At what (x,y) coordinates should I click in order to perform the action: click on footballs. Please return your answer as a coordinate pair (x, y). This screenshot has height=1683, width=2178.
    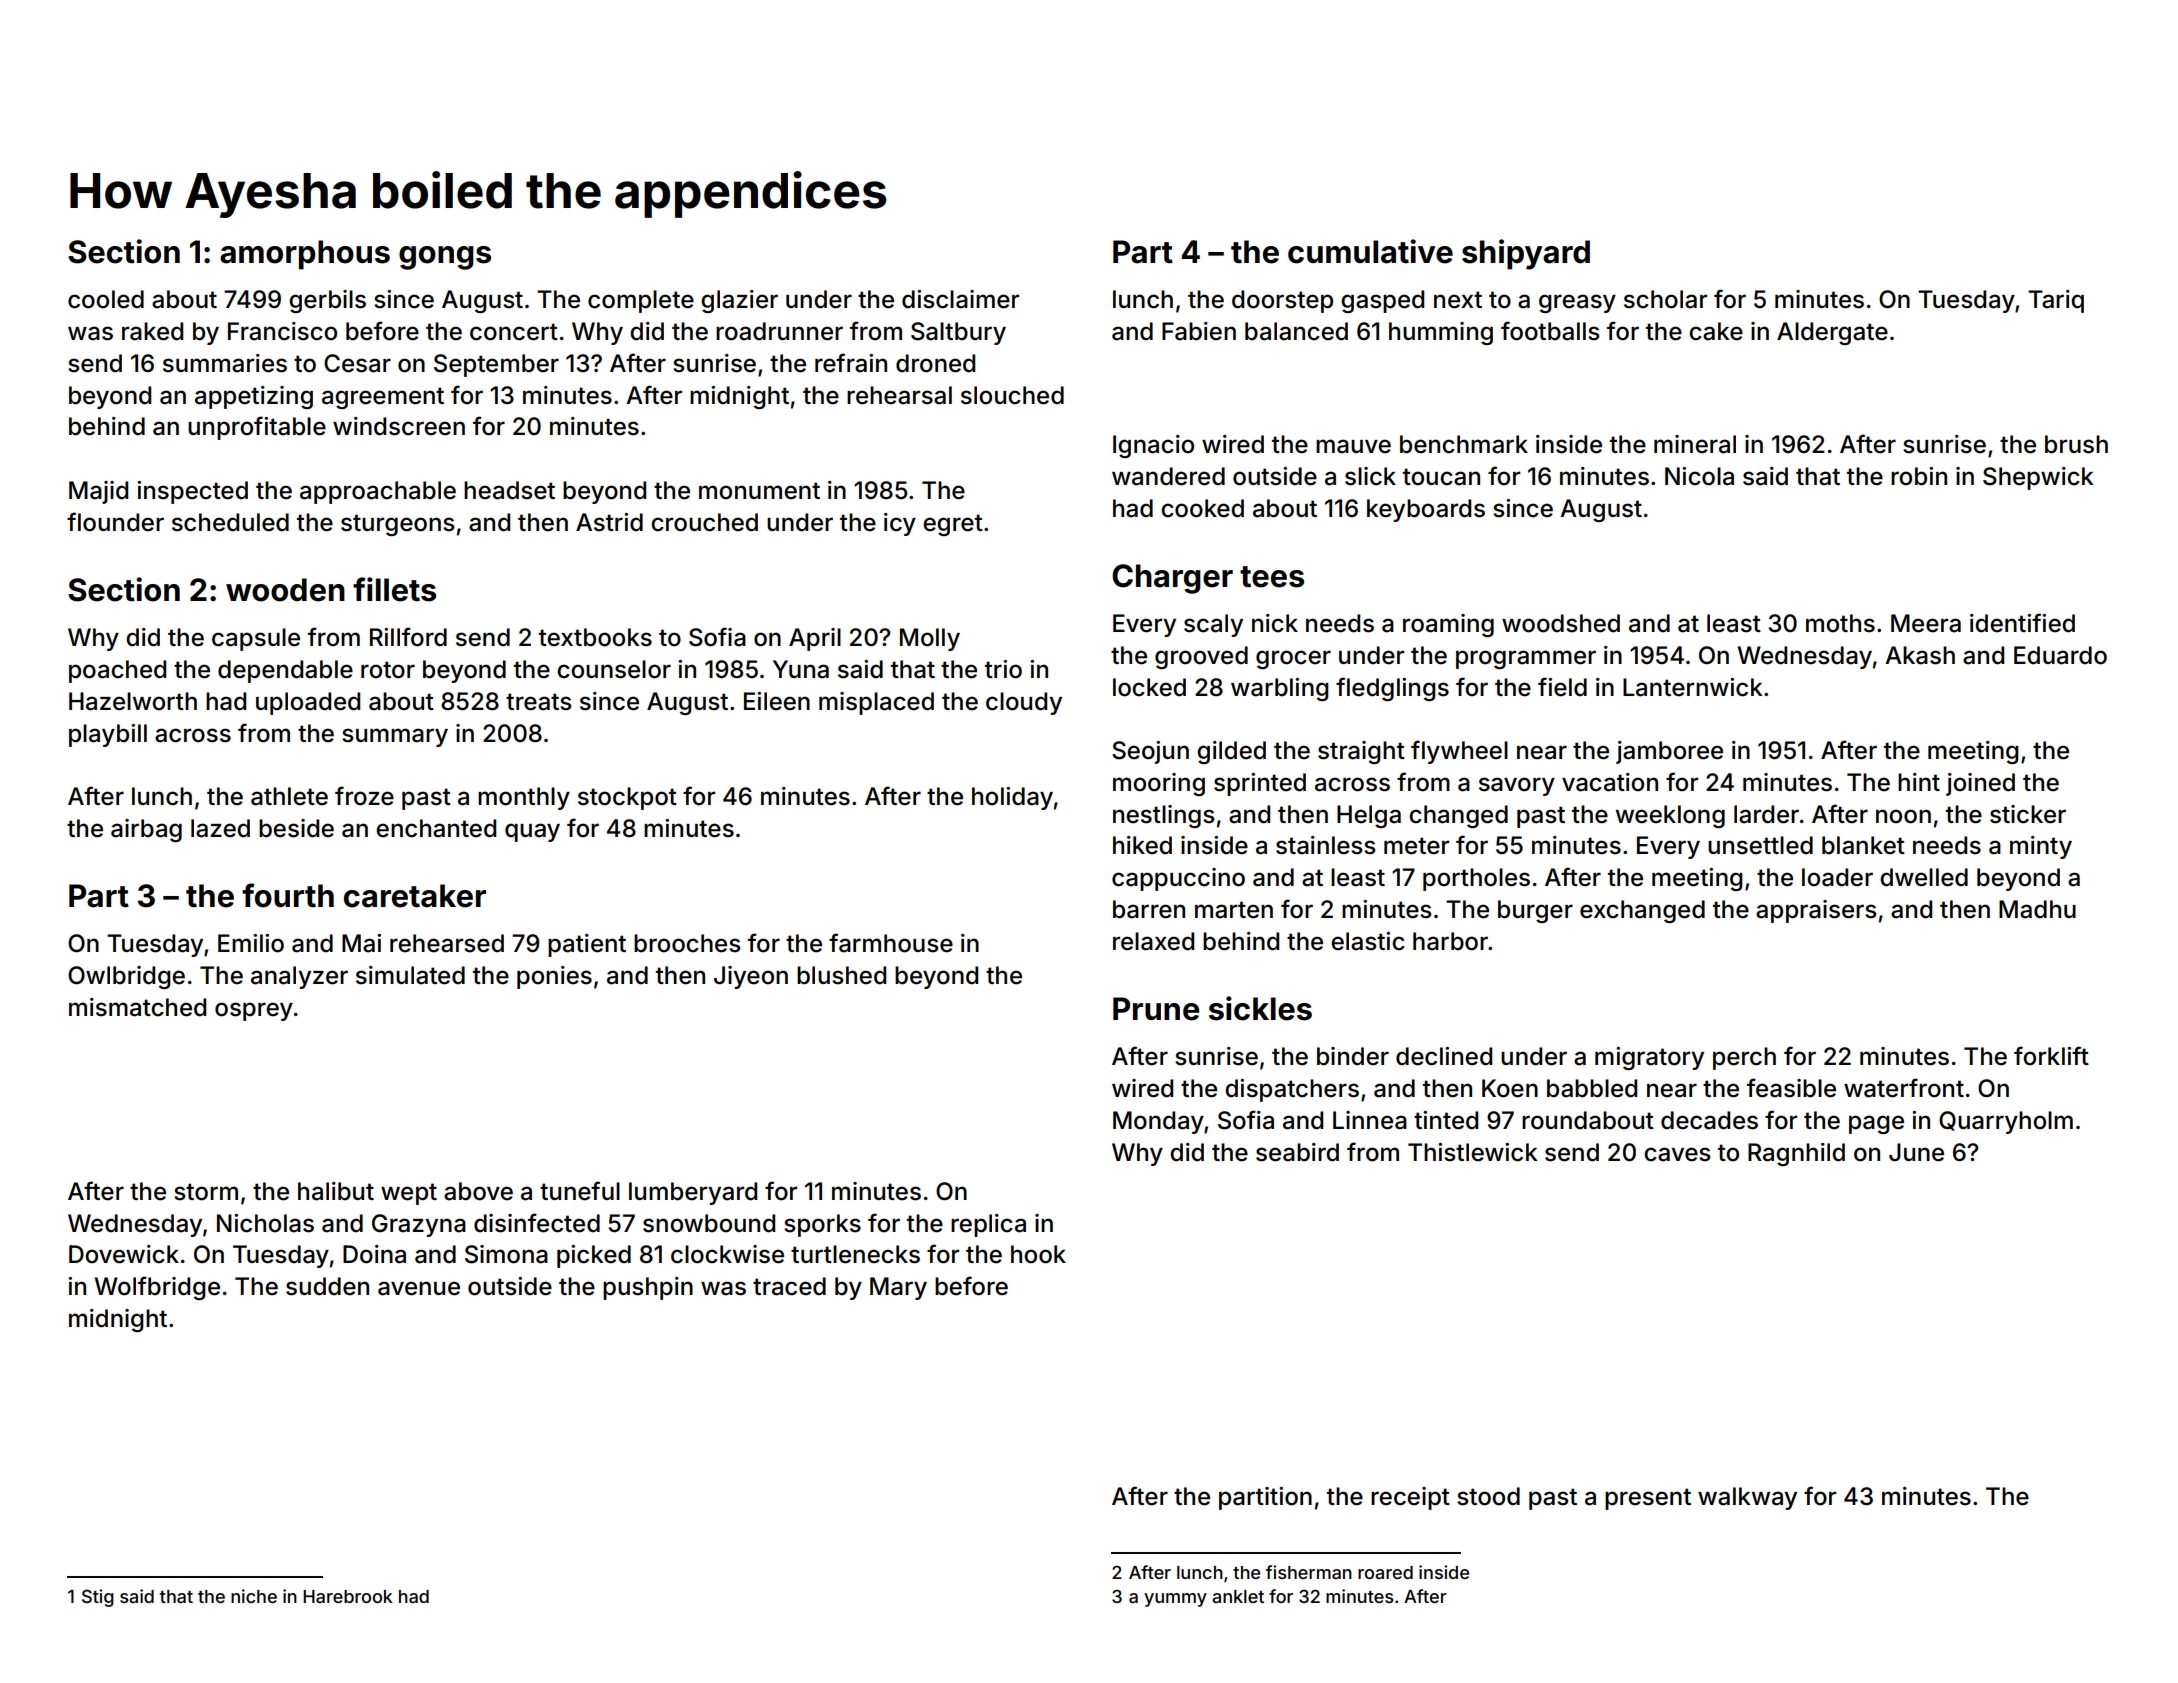
    Looking at the image, I should click on (1550, 331).
